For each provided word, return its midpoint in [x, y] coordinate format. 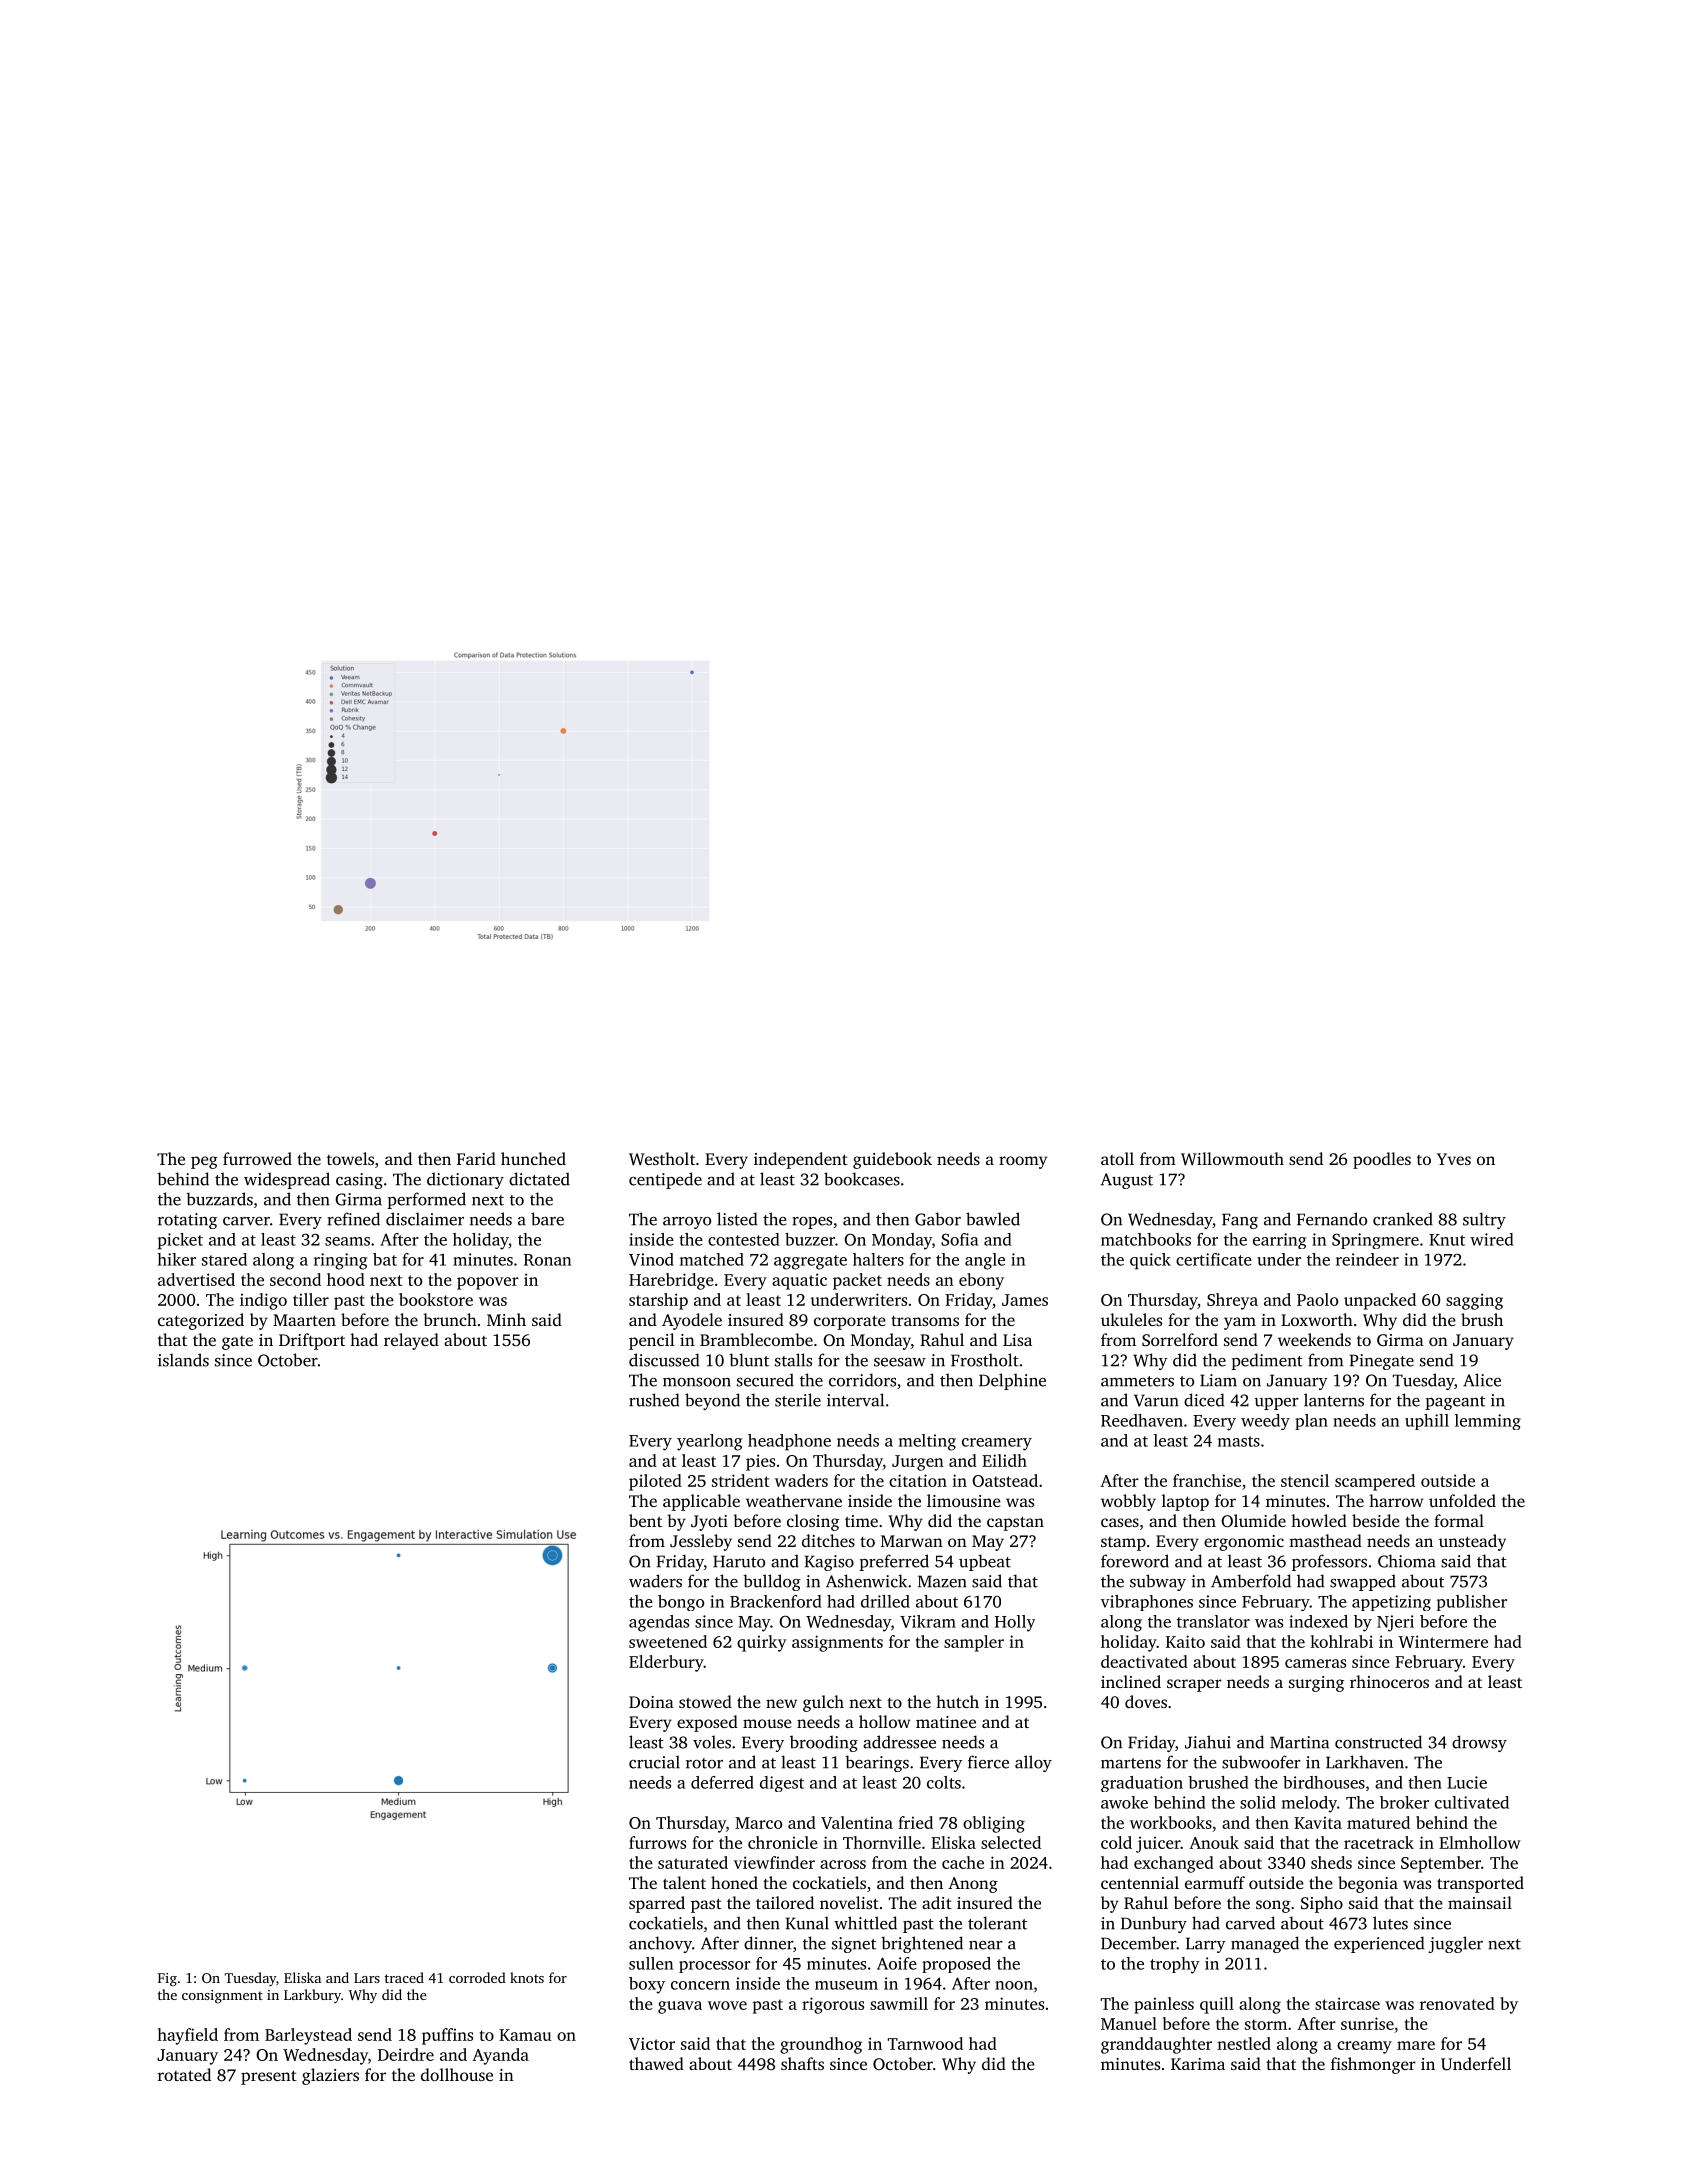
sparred [657, 1904]
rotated [184, 2074]
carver [246, 1221]
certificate [1214, 1259]
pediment [1267, 1361]
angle [985, 1261]
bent [645, 1520]
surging [1316, 1684]
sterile [798, 1400]
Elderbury [666, 1663]
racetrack [1379, 1842]
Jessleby [701, 1542]
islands [183, 1360]
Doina [651, 1702]
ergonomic [1244, 1543]
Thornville [882, 1842]
